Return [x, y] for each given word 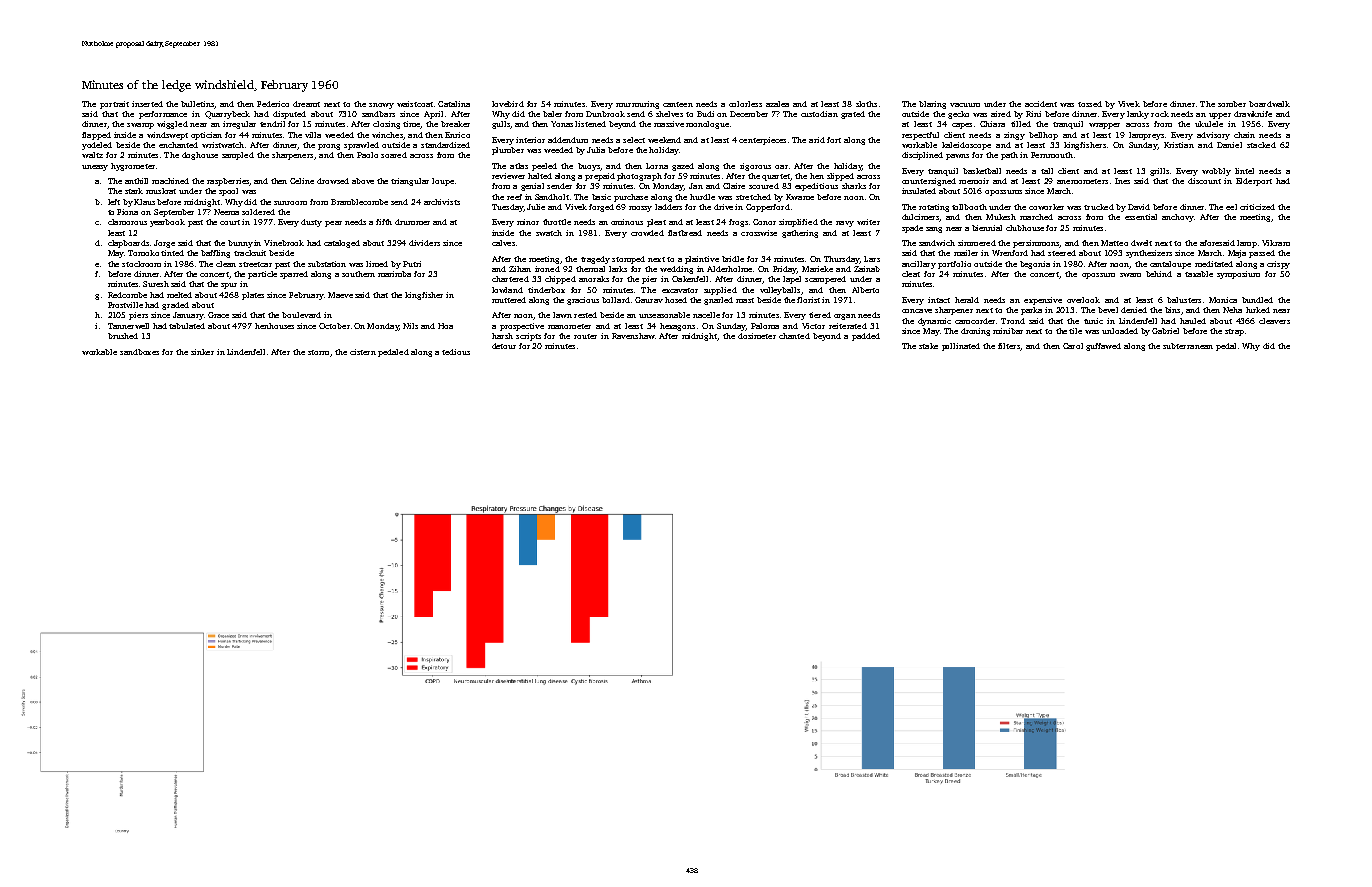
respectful [920, 136]
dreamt [306, 104]
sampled [238, 156]
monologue [707, 125]
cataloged [342, 244]
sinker [202, 352]
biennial [987, 228]
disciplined [922, 156]
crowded [647, 233]
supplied [720, 291]
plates [253, 296]
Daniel [1229, 145]
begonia [1035, 265]
